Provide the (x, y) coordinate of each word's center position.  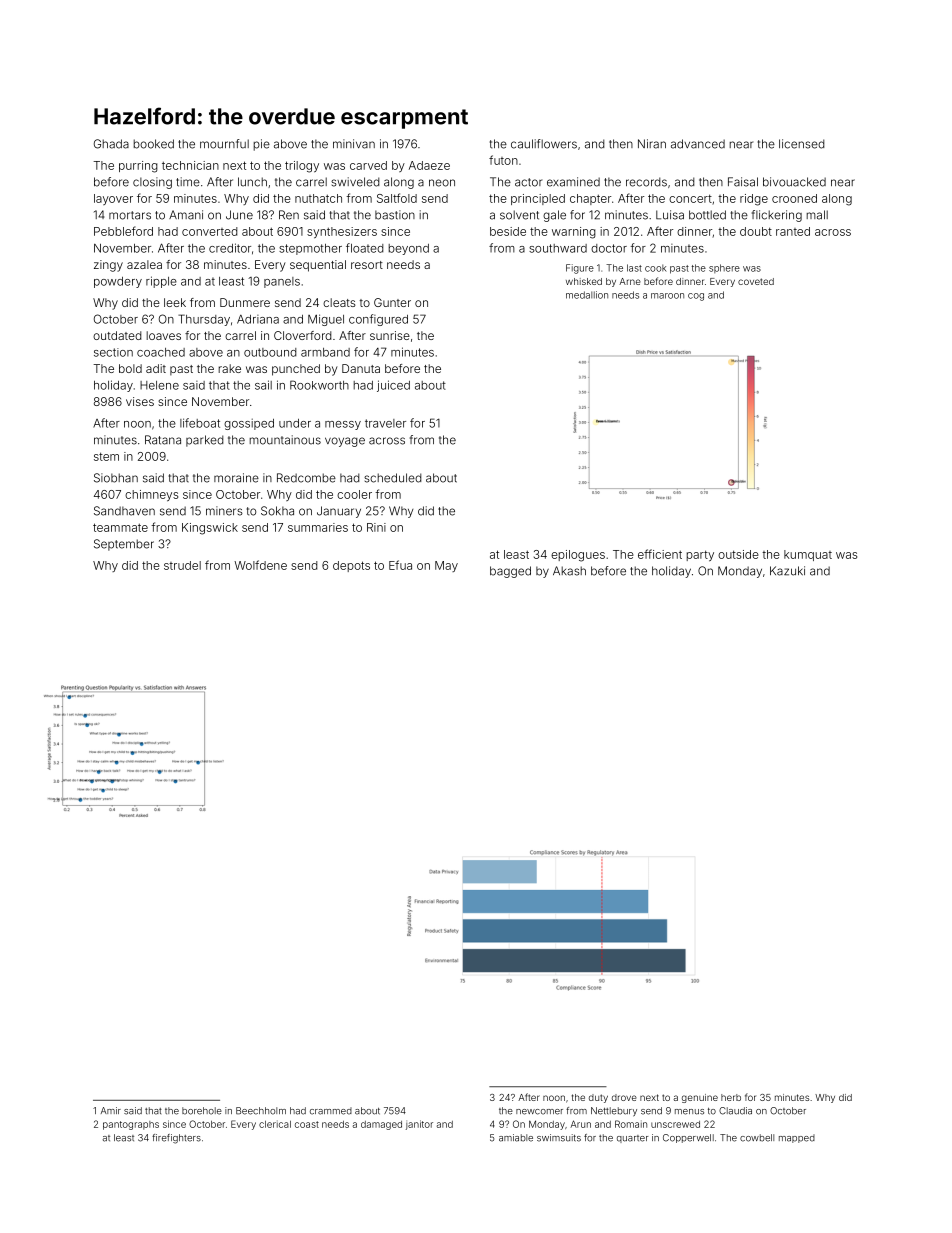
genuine (700, 1098)
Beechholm (261, 1111)
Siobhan (116, 478)
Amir (111, 1110)
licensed (802, 144)
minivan (354, 144)
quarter (632, 1139)
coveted (756, 281)
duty (598, 1098)
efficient (660, 554)
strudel (182, 565)
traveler (385, 423)
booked (153, 144)
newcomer (539, 1112)
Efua (400, 565)
